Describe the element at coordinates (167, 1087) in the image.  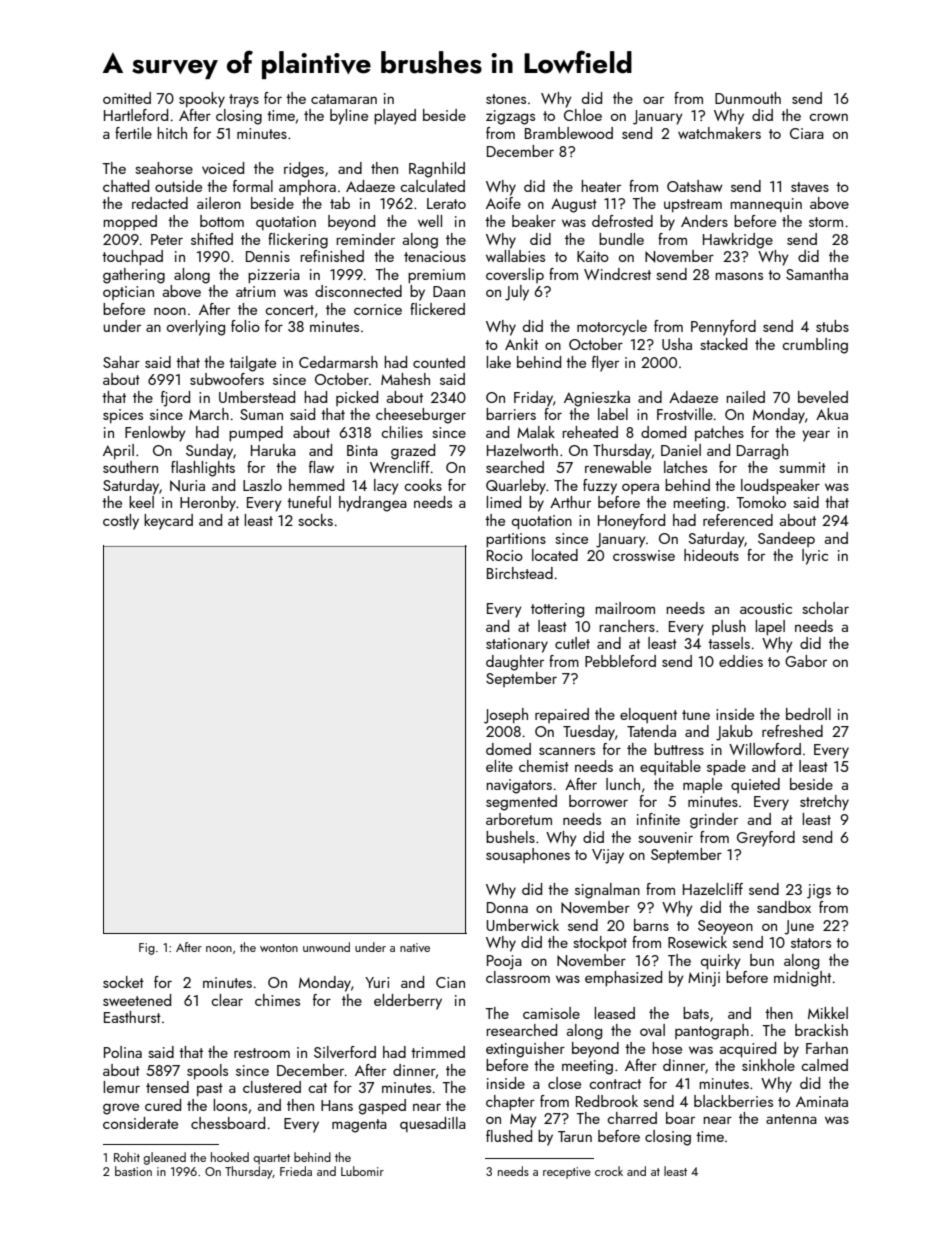
I see `tensed` at that location.
